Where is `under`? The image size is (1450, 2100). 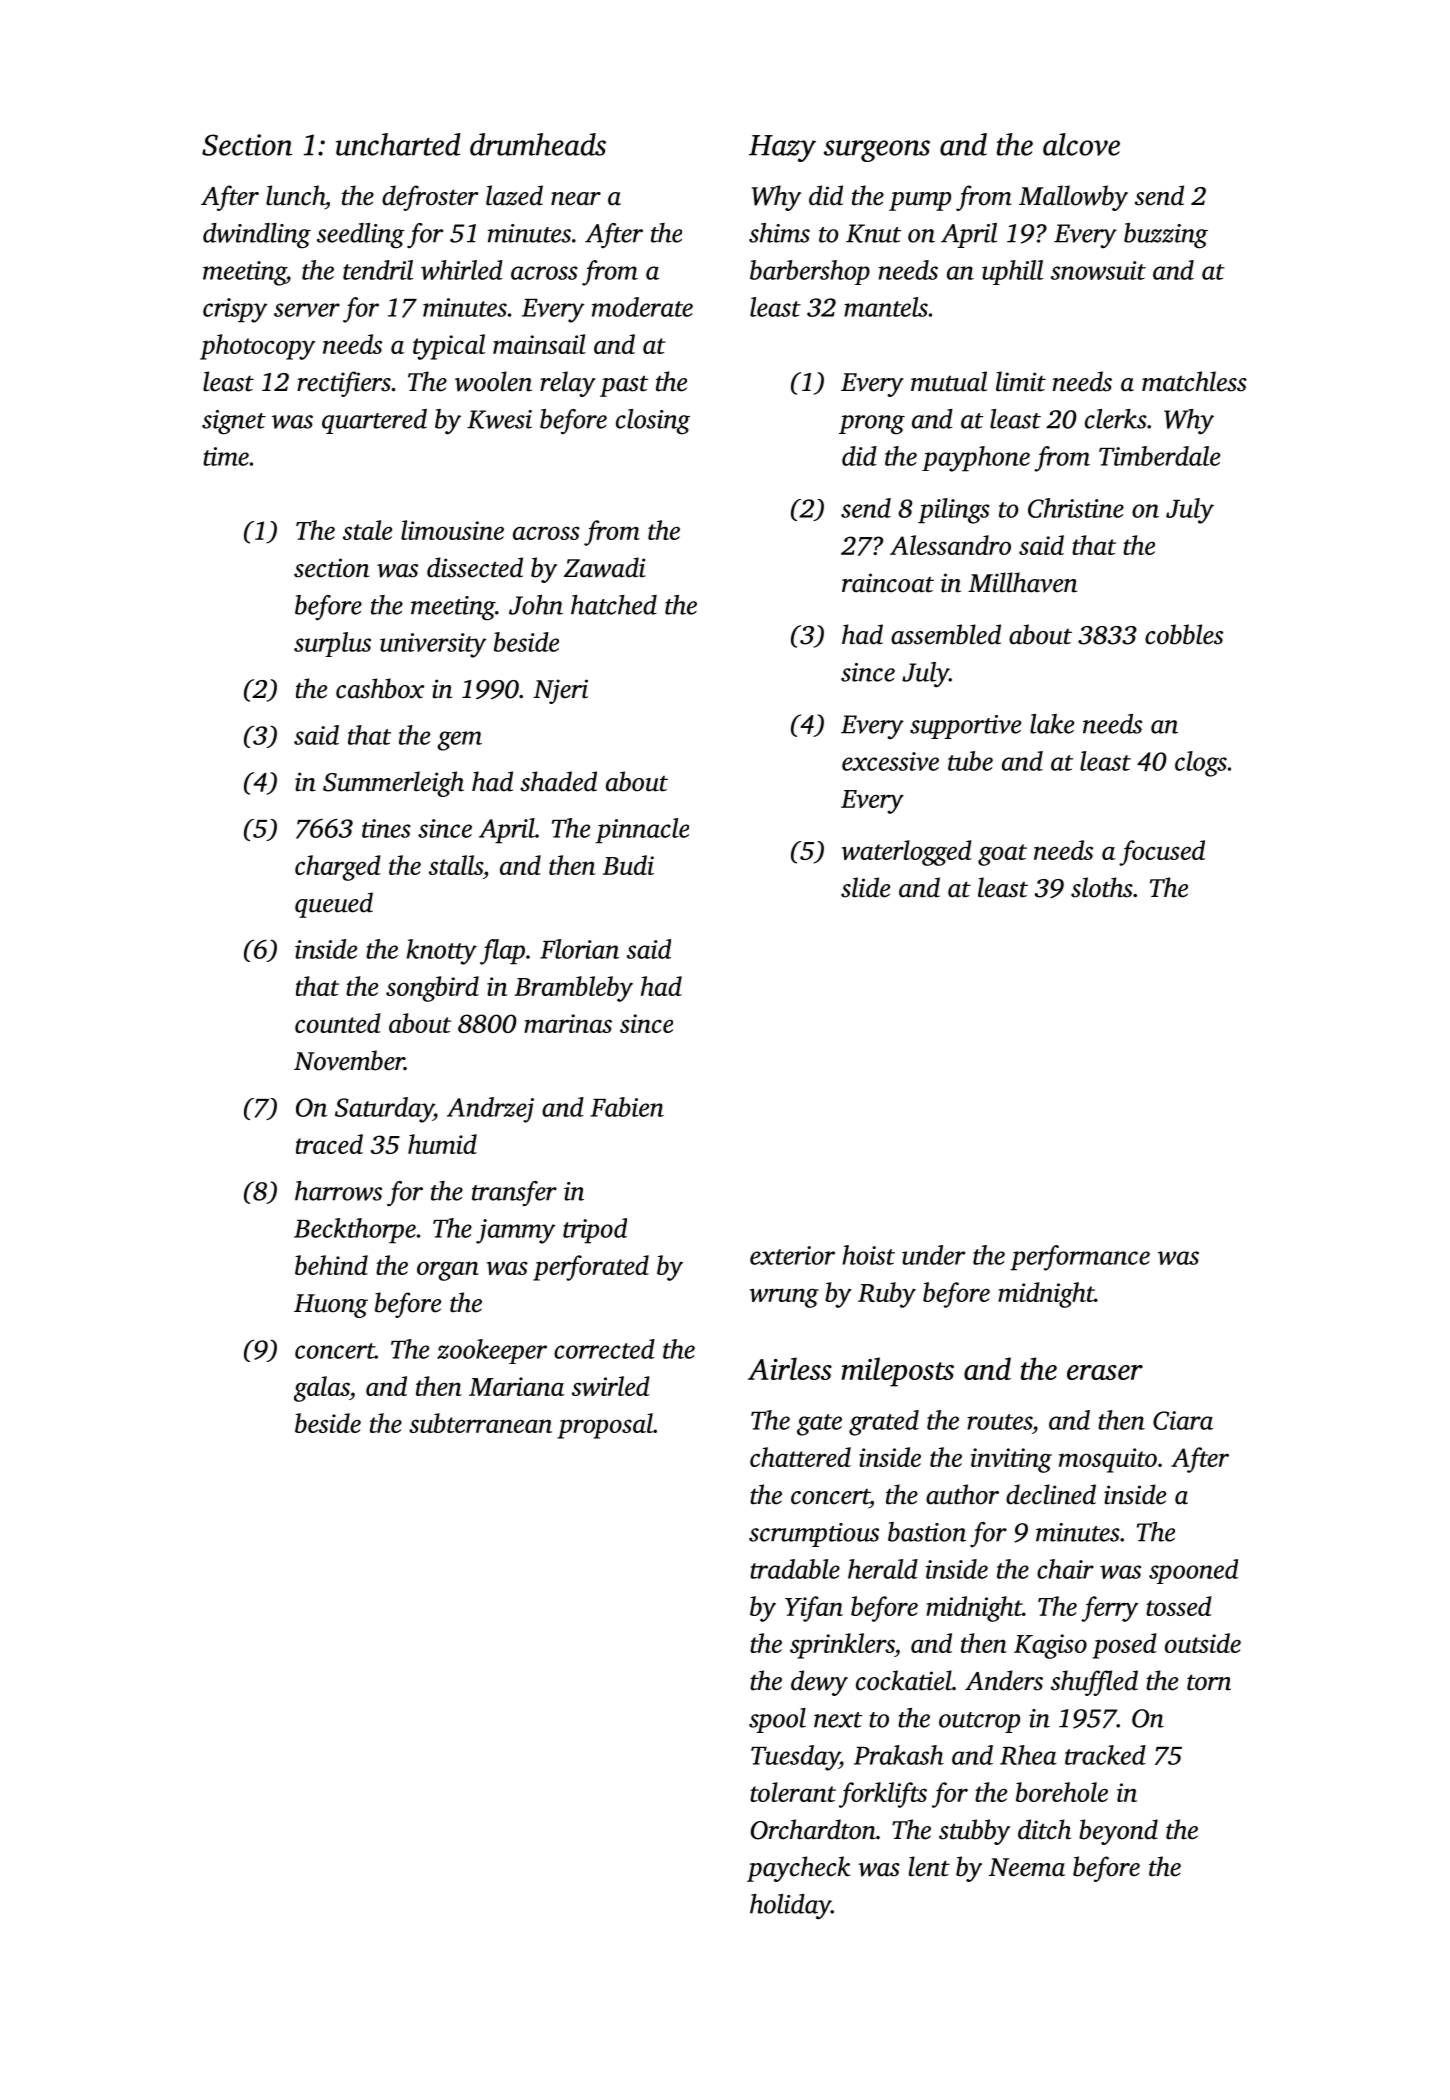 under is located at coordinates (933, 1255).
